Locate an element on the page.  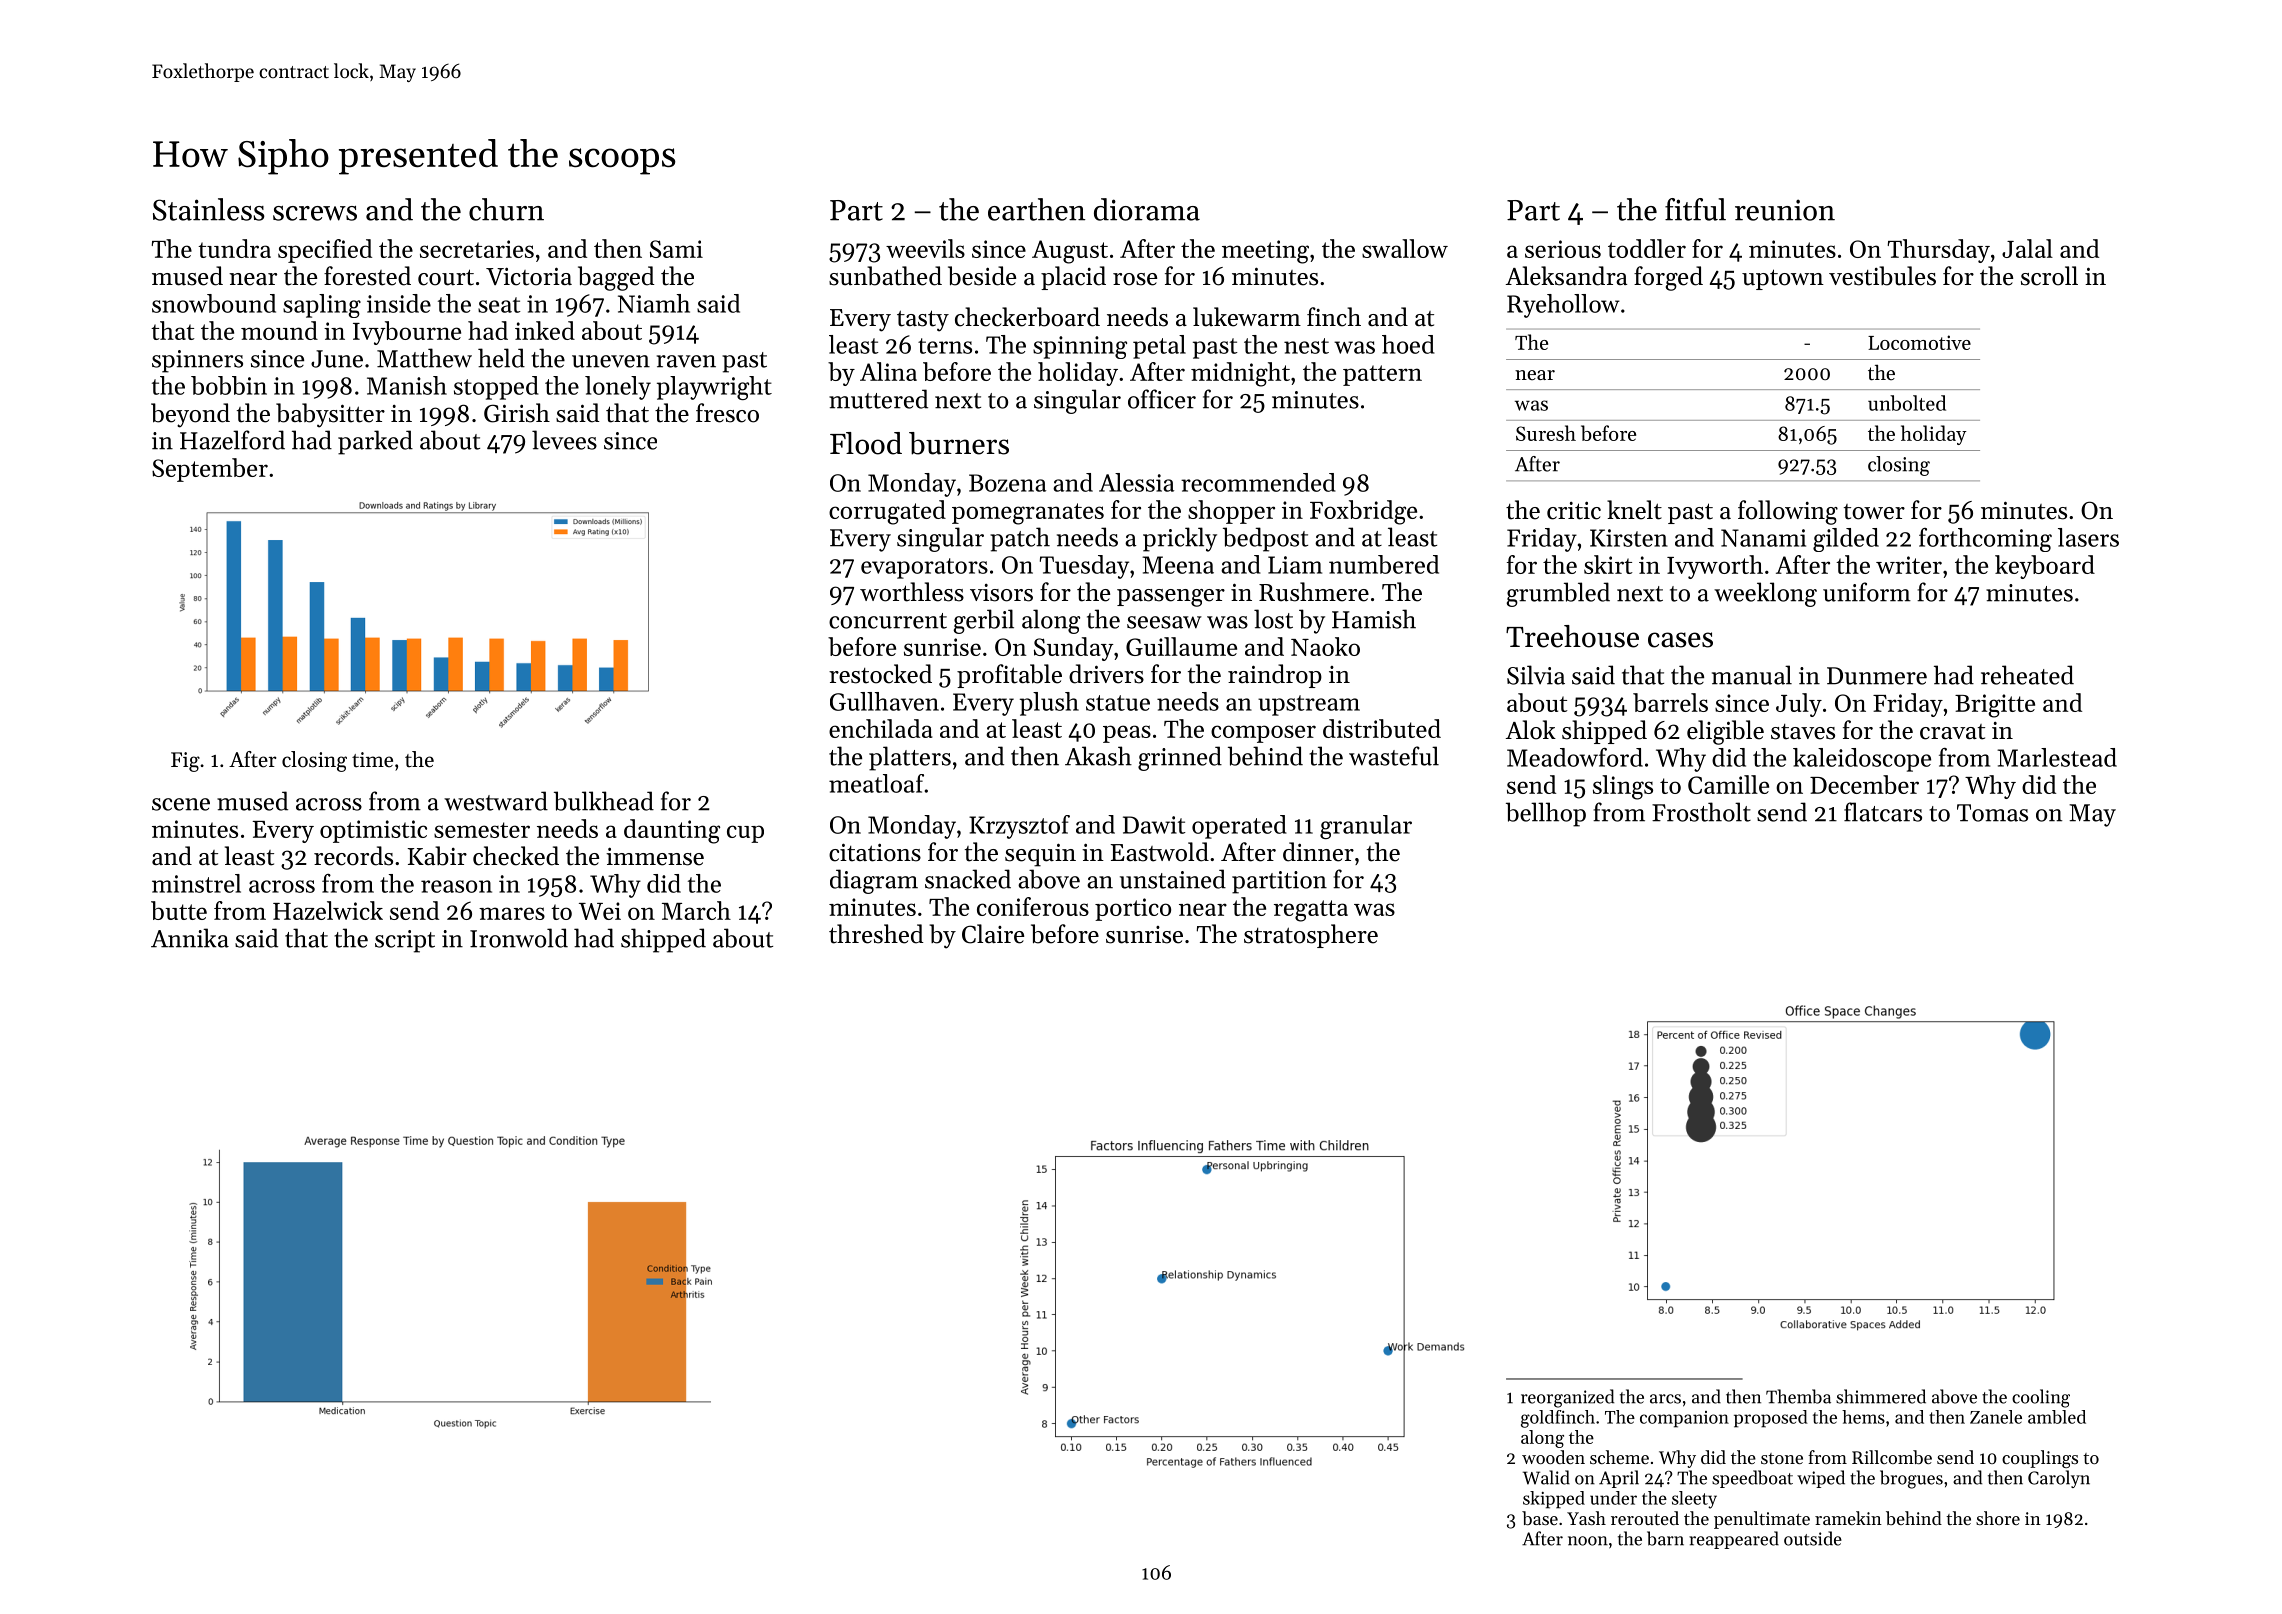
Marlestead is located at coordinates (2057, 757).
